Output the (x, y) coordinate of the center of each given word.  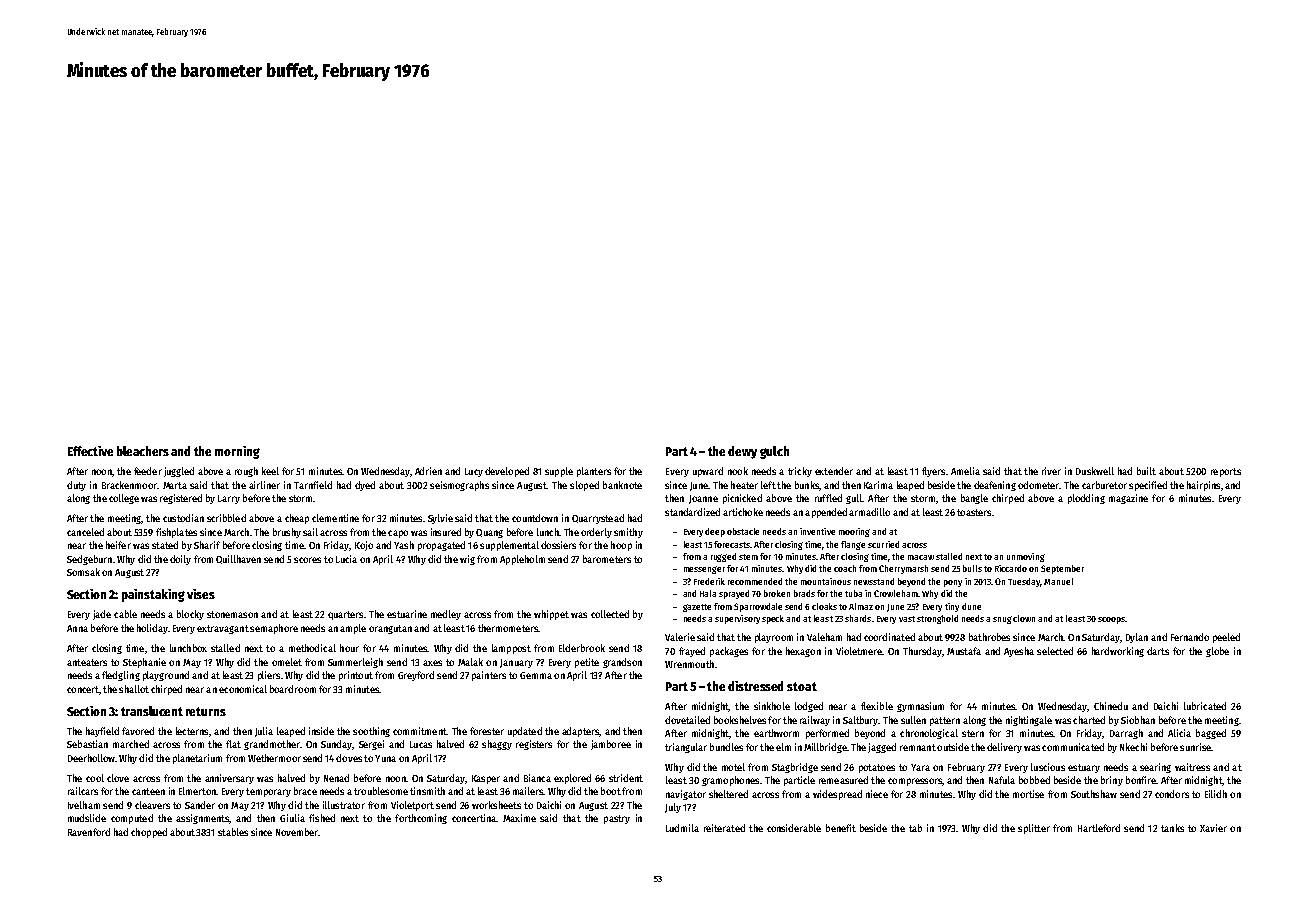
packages (729, 652)
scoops (1111, 620)
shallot (134, 689)
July (673, 808)
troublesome (381, 791)
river (1051, 471)
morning (237, 452)
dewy (742, 452)
